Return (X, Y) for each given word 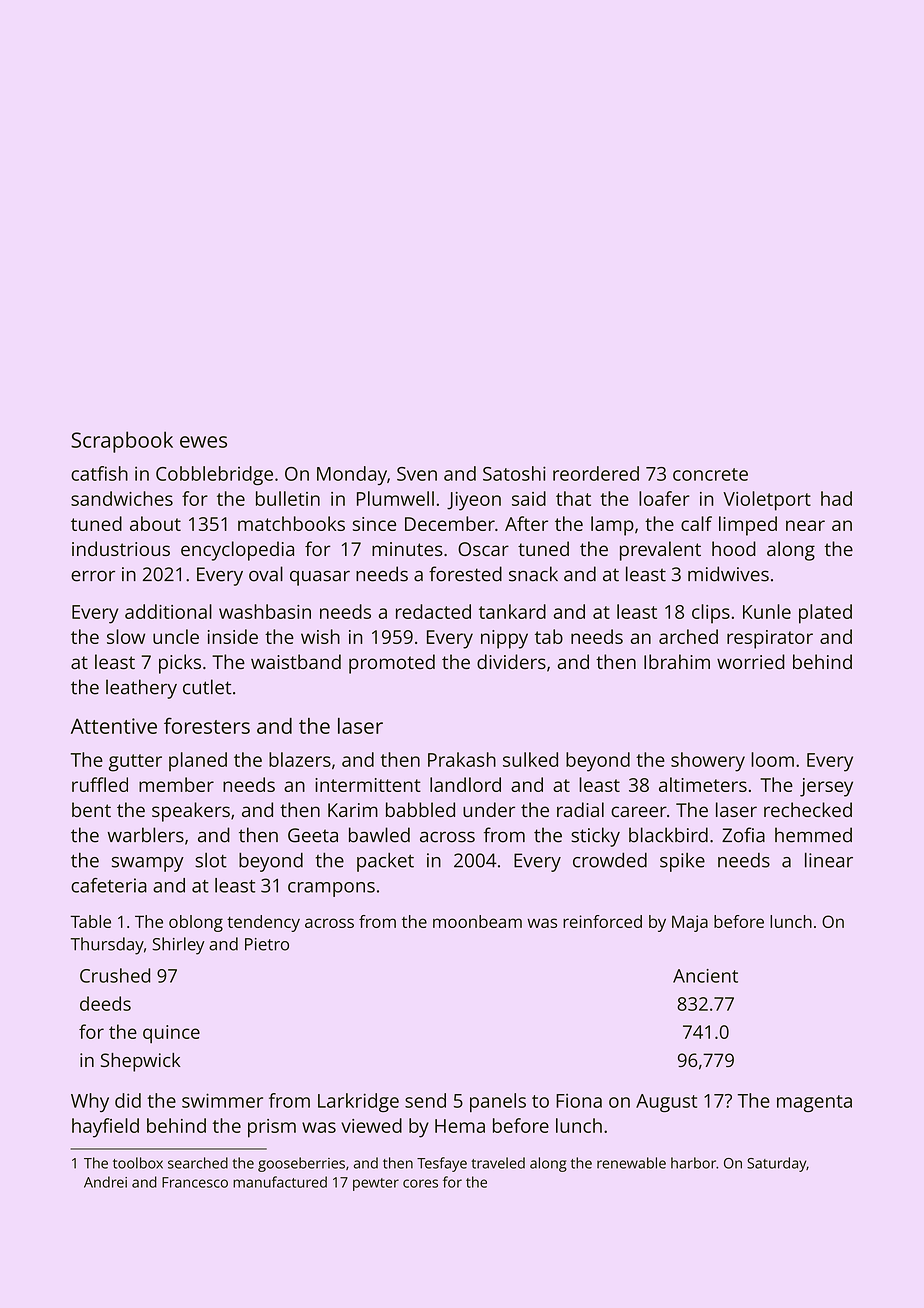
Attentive (114, 726)
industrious (121, 548)
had (836, 498)
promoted (392, 664)
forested (465, 574)
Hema (460, 1126)
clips (711, 614)
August (666, 1103)
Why (90, 1102)
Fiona (579, 1100)
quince (171, 1034)
